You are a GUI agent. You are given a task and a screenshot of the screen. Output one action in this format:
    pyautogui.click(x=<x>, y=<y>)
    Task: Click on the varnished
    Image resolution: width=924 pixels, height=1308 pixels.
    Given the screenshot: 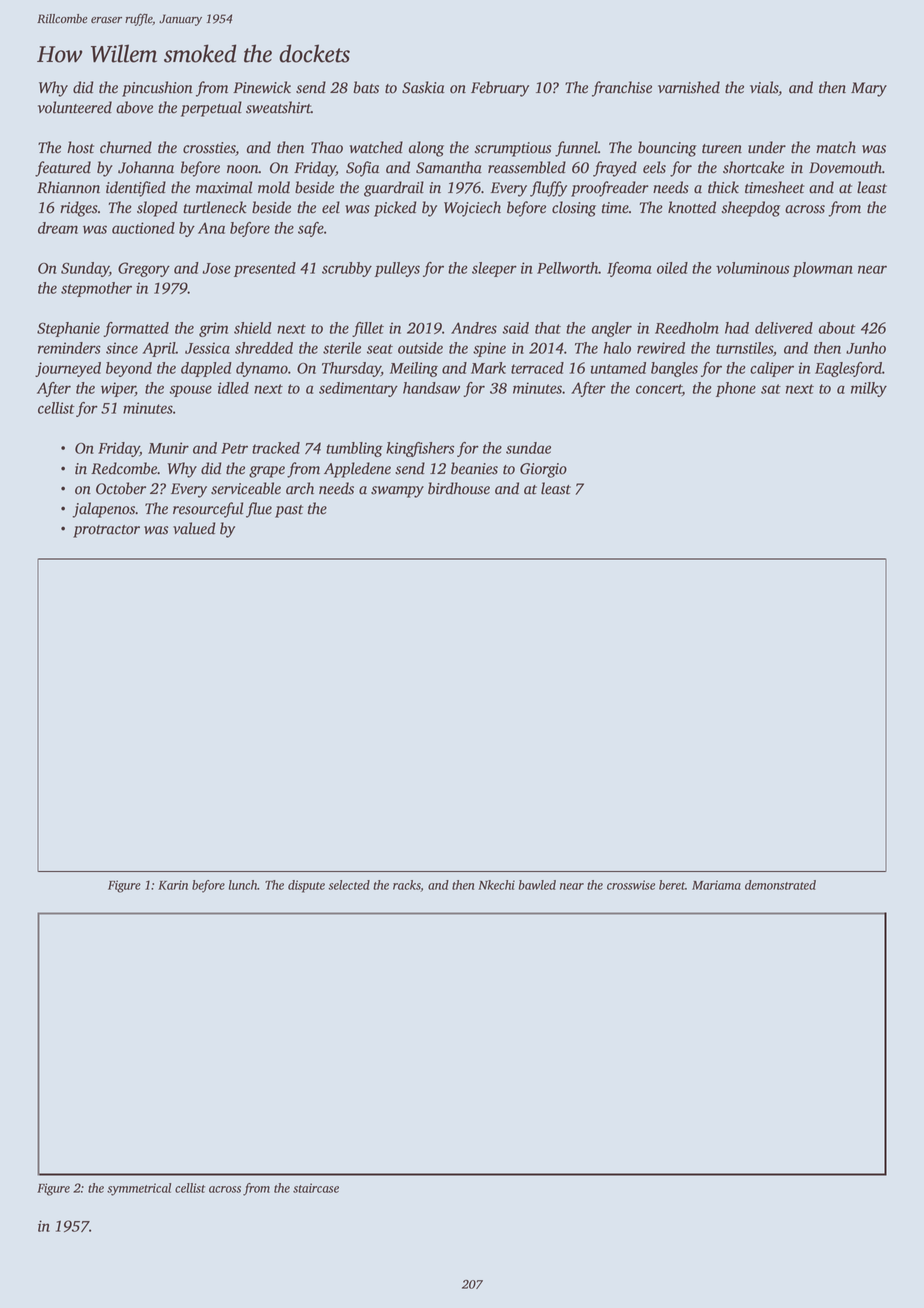 What is the action you would take?
    pyautogui.click(x=689, y=87)
